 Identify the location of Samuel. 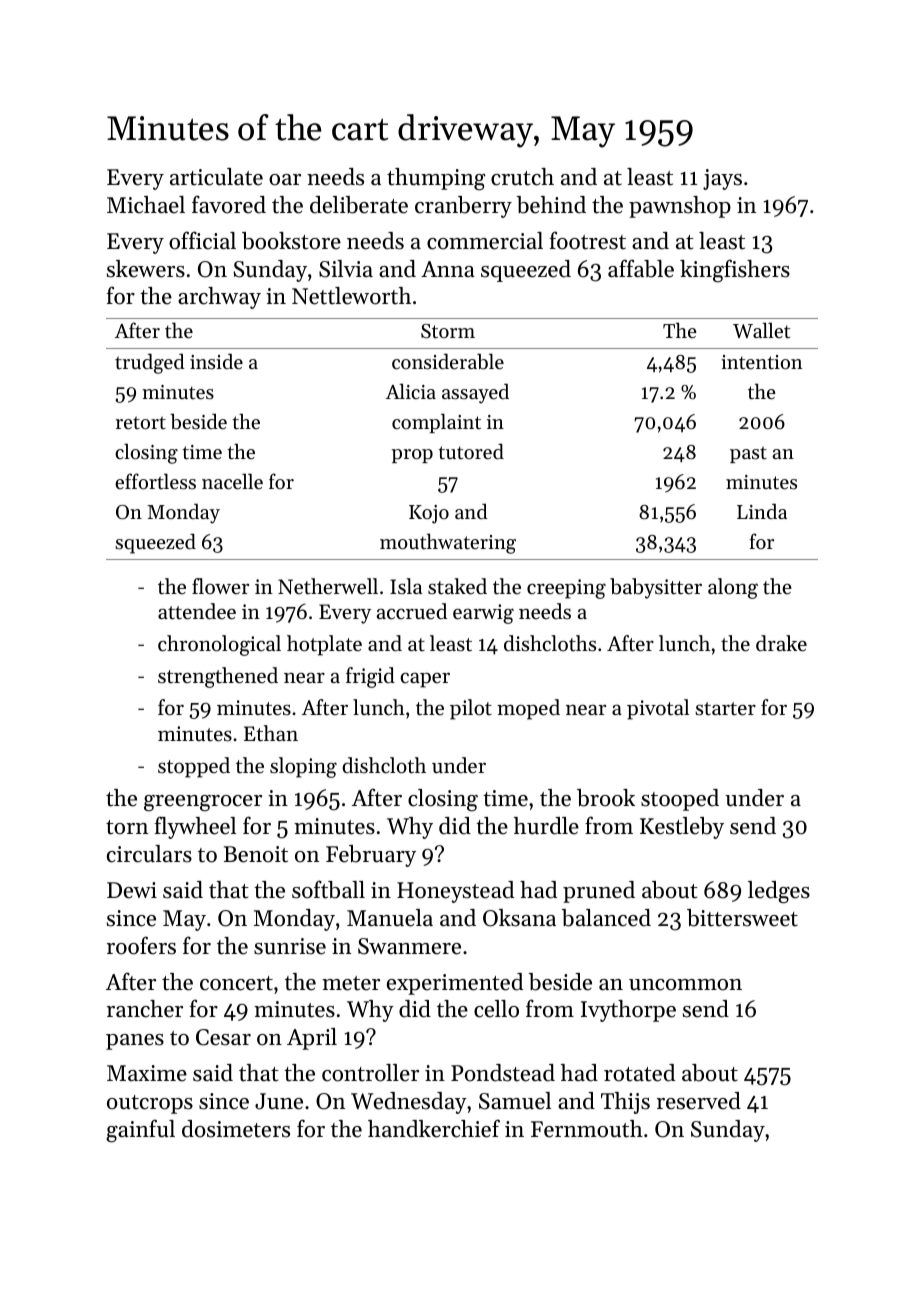
(515, 1101).
